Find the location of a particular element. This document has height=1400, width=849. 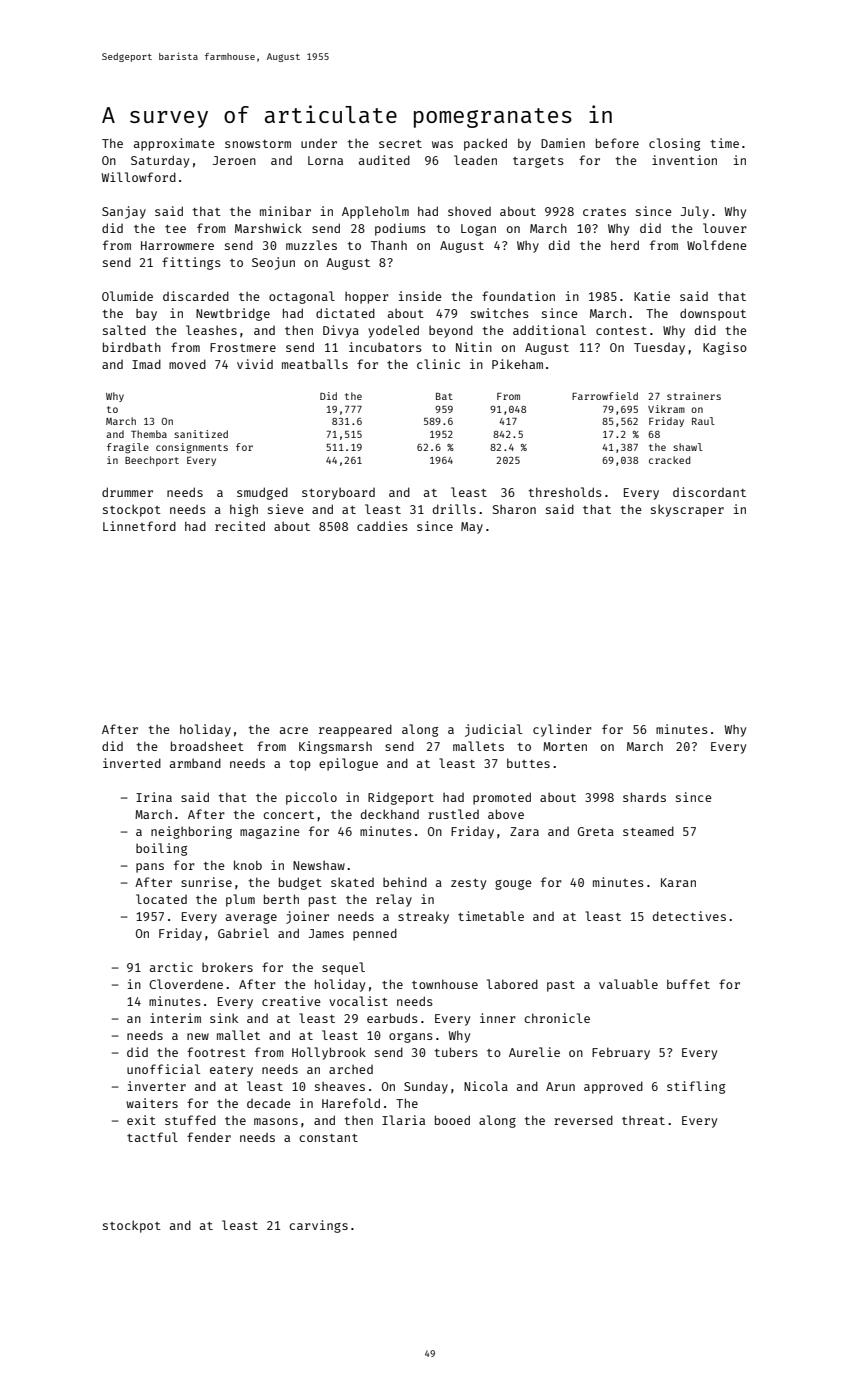

Vikram is located at coordinates (666, 409).
